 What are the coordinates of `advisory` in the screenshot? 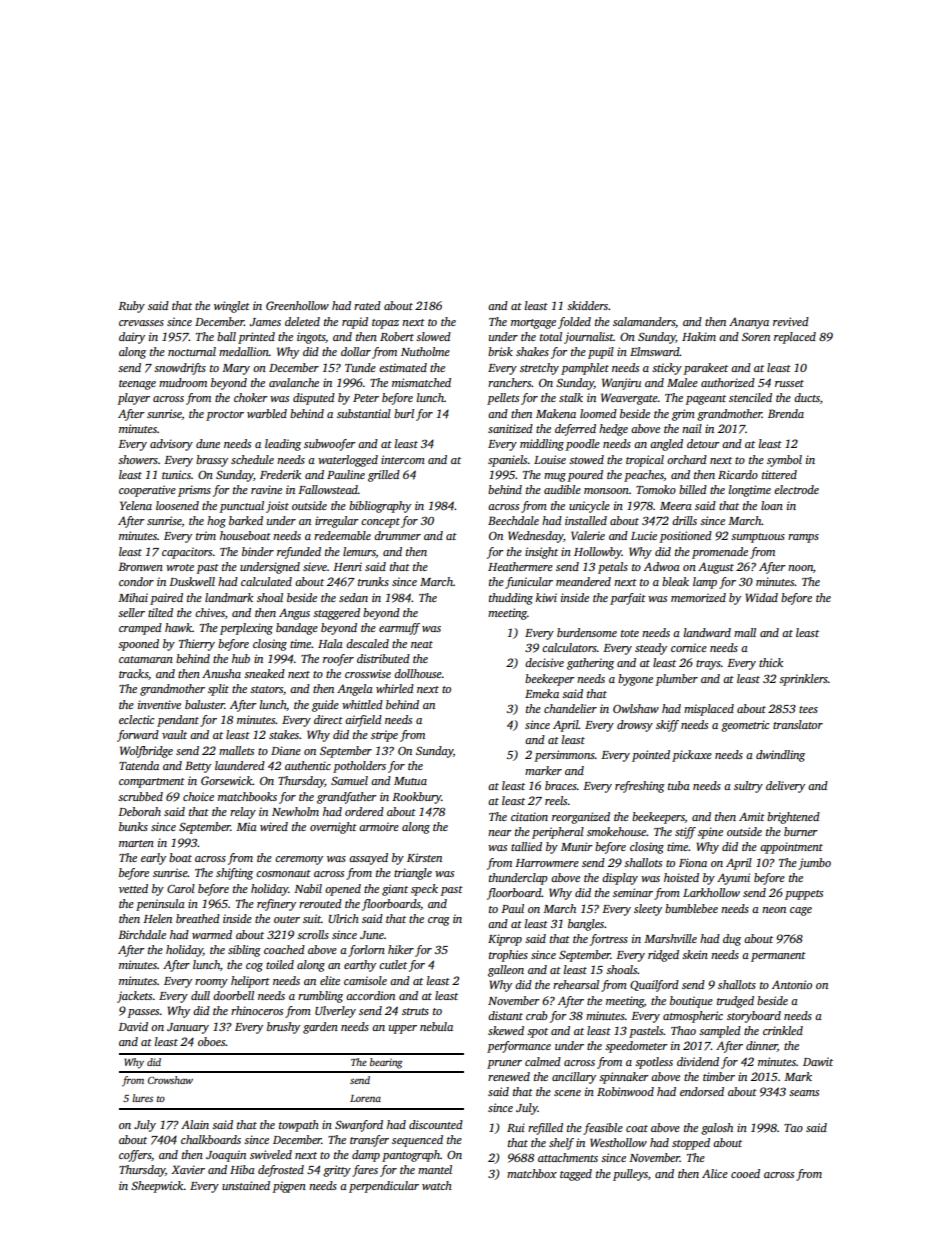 It's located at (171, 445).
